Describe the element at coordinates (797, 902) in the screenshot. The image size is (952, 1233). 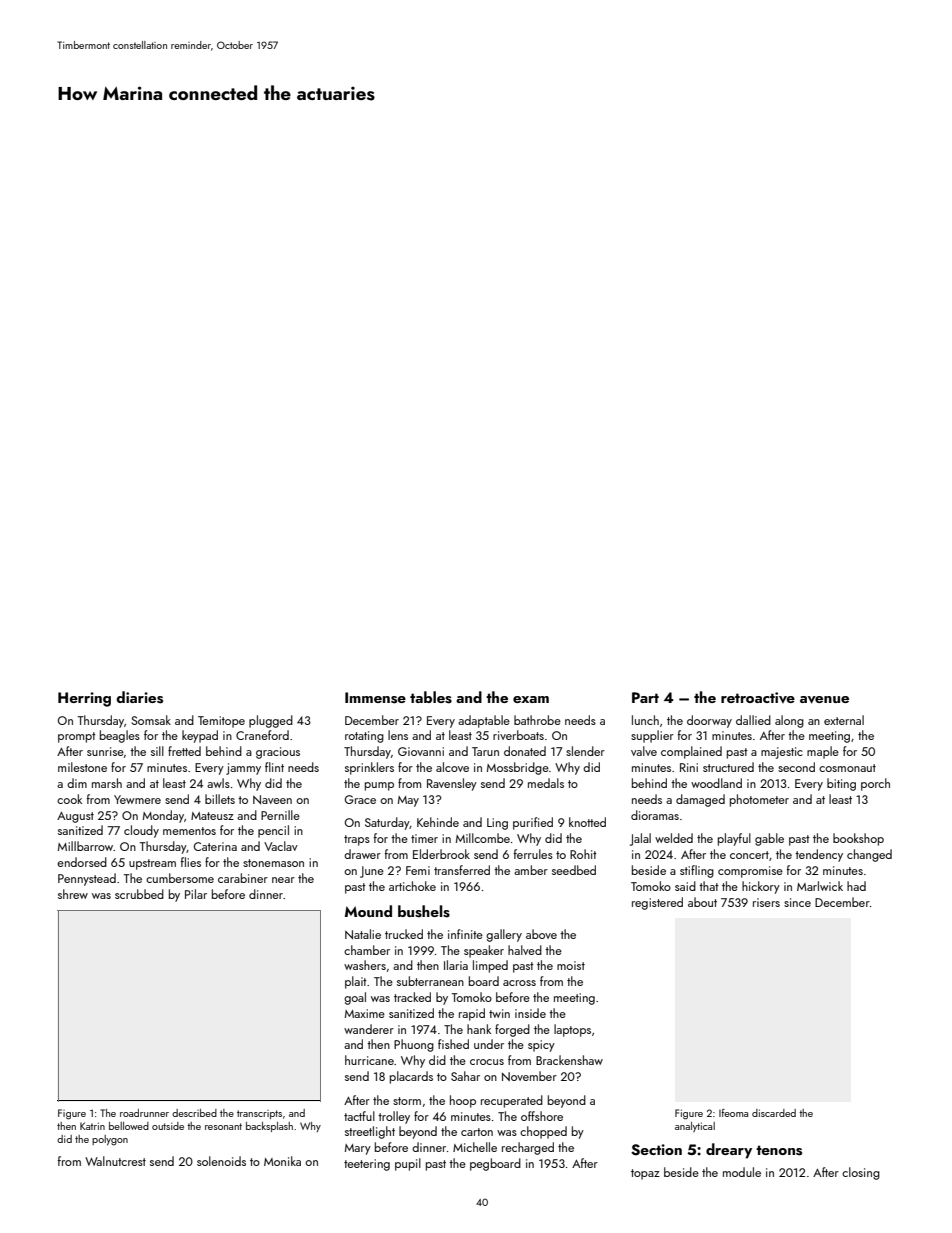
I see `since` at that location.
